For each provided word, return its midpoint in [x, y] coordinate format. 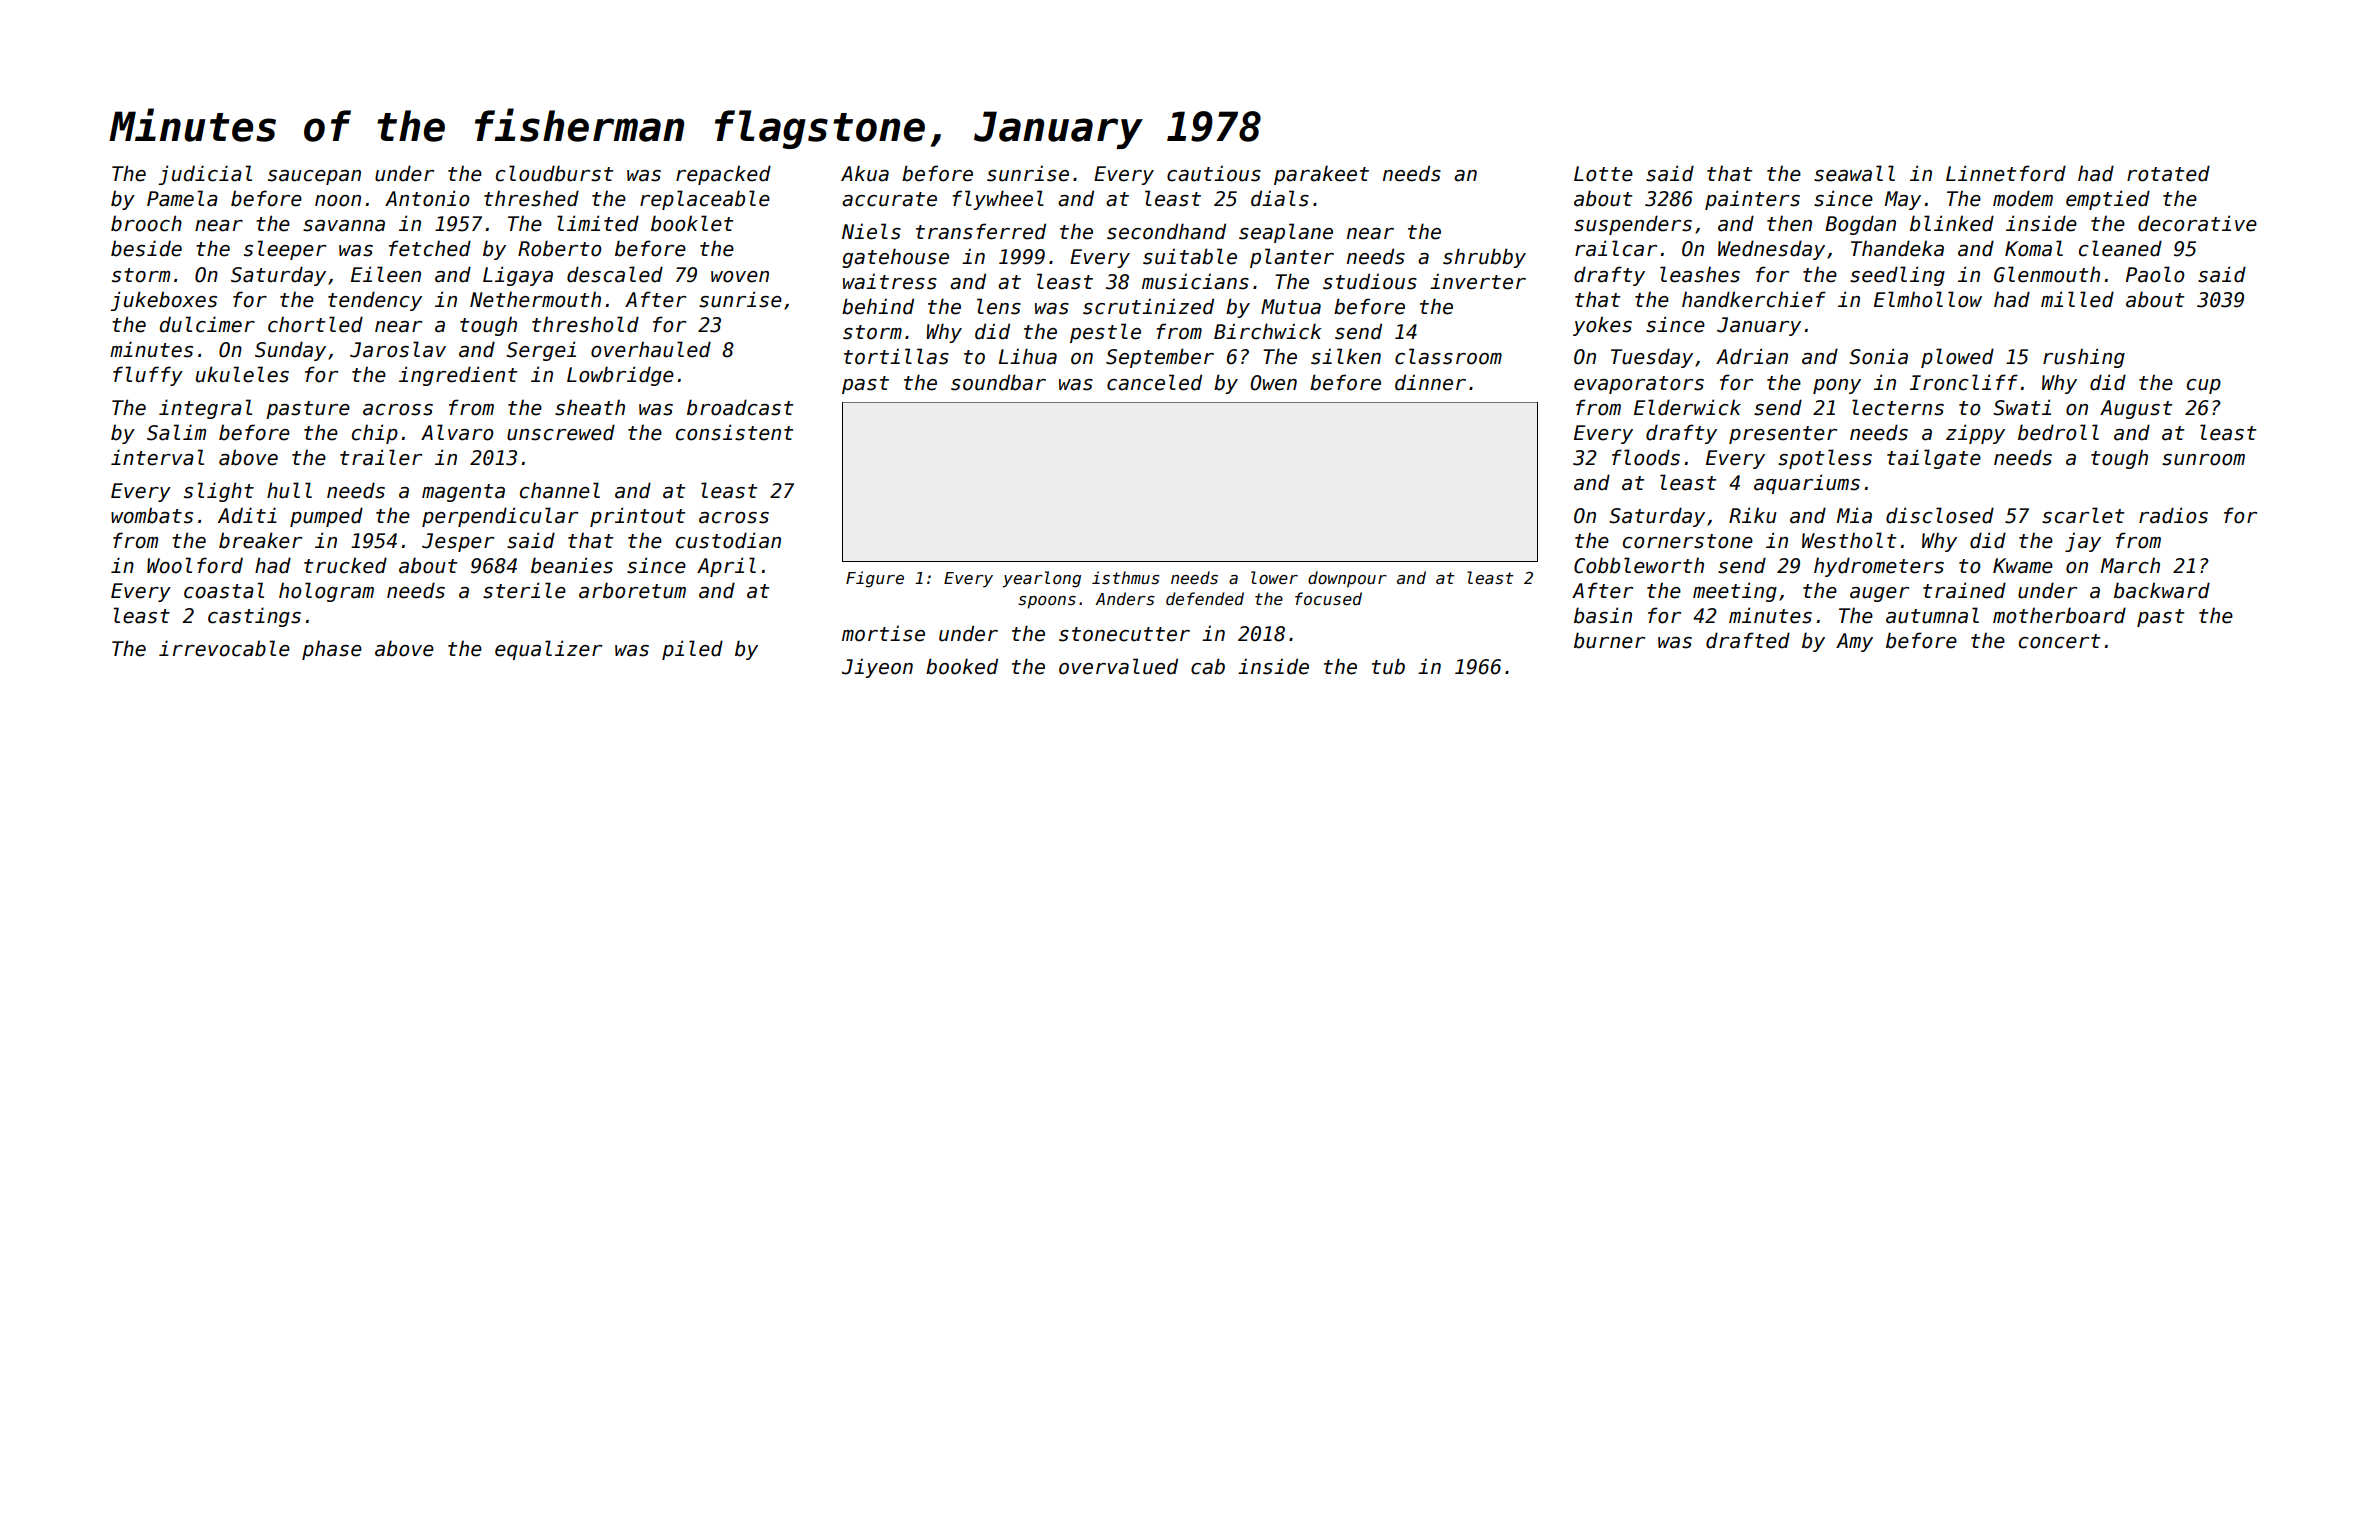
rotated [2168, 173]
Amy [1854, 642]
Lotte [1603, 174]
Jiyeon [877, 668]
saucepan [314, 177]
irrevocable [224, 648]
